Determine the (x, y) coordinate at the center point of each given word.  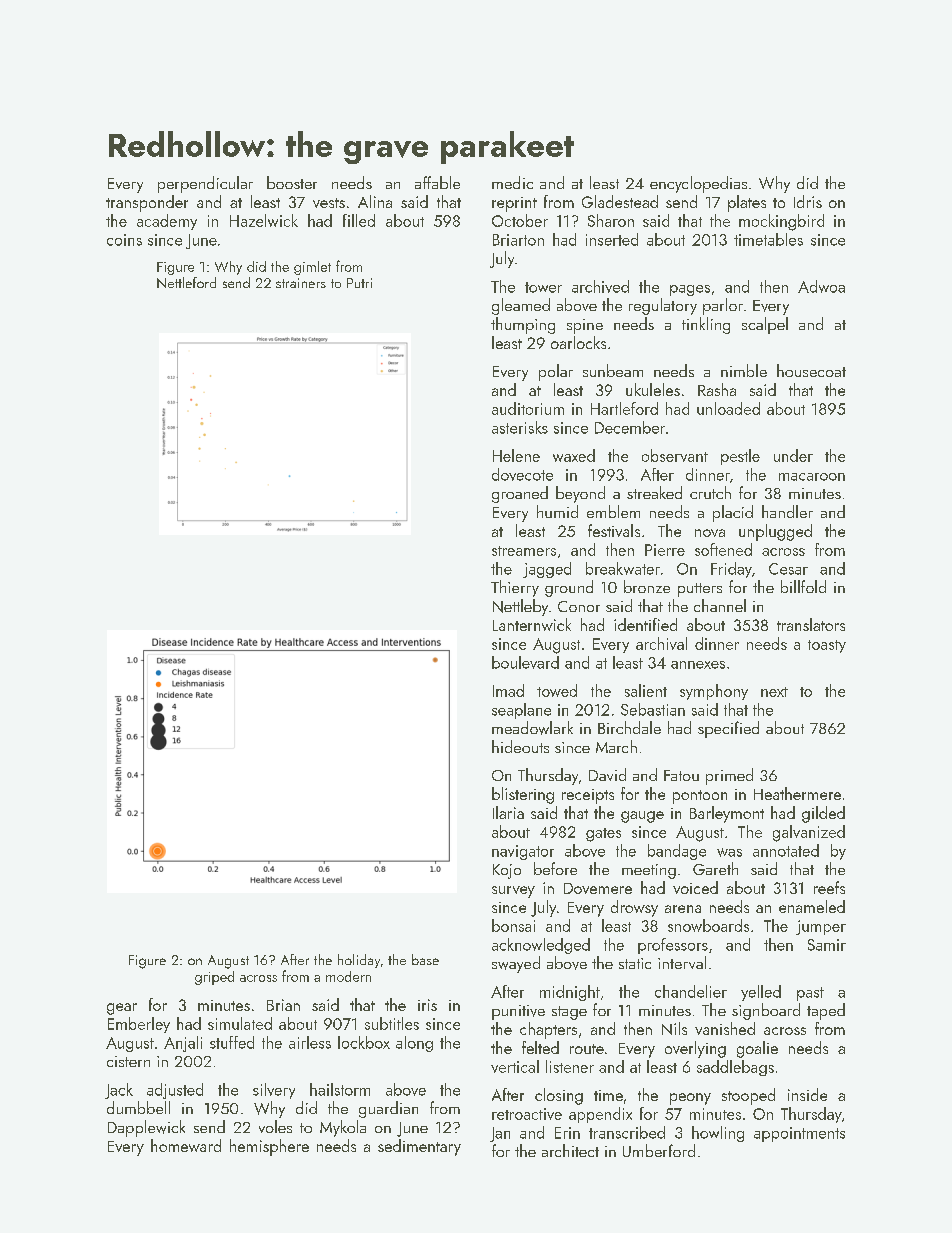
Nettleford (186, 282)
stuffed (232, 1042)
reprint (514, 204)
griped (214, 978)
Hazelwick (264, 220)
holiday (359, 961)
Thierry (515, 588)
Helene (516, 455)
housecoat (811, 370)
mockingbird (781, 222)
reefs (829, 887)
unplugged (775, 532)
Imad (508, 690)
